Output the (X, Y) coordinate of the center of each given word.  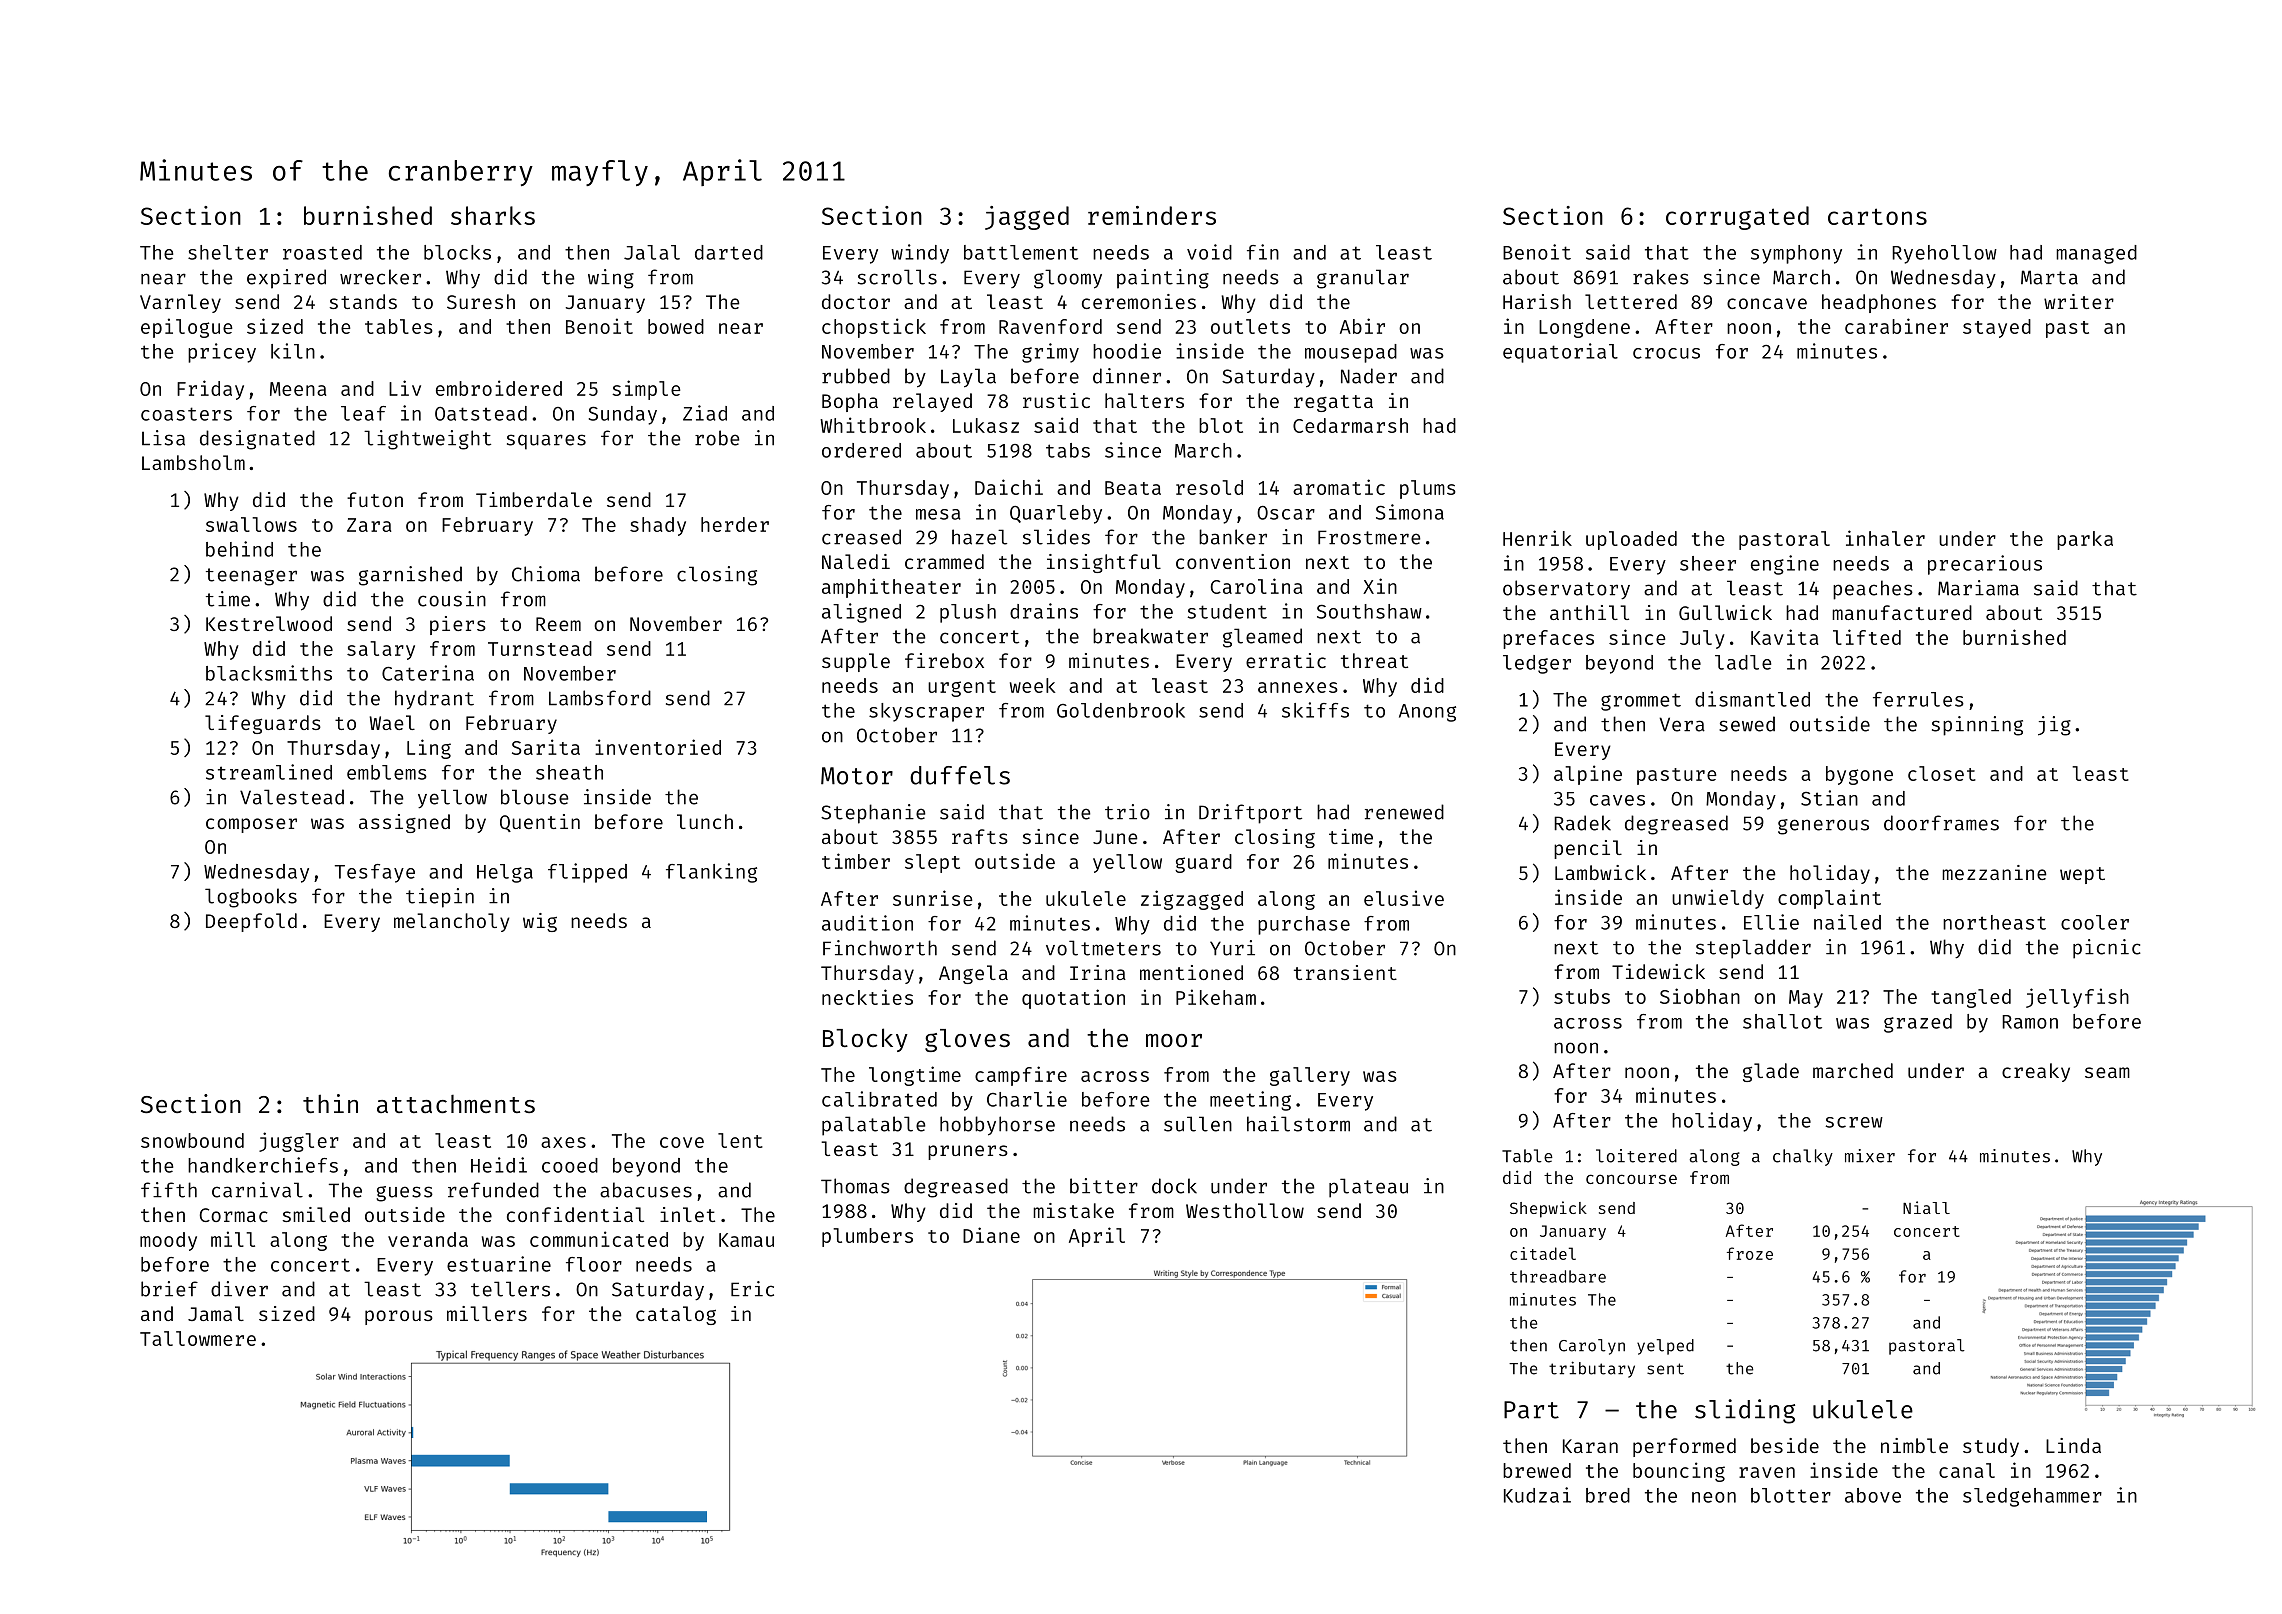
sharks (493, 215)
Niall (1926, 1207)
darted (729, 252)
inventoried (658, 747)
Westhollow (1245, 1210)
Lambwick (1600, 872)
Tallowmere (198, 1338)
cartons (1877, 216)
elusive (1404, 898)
